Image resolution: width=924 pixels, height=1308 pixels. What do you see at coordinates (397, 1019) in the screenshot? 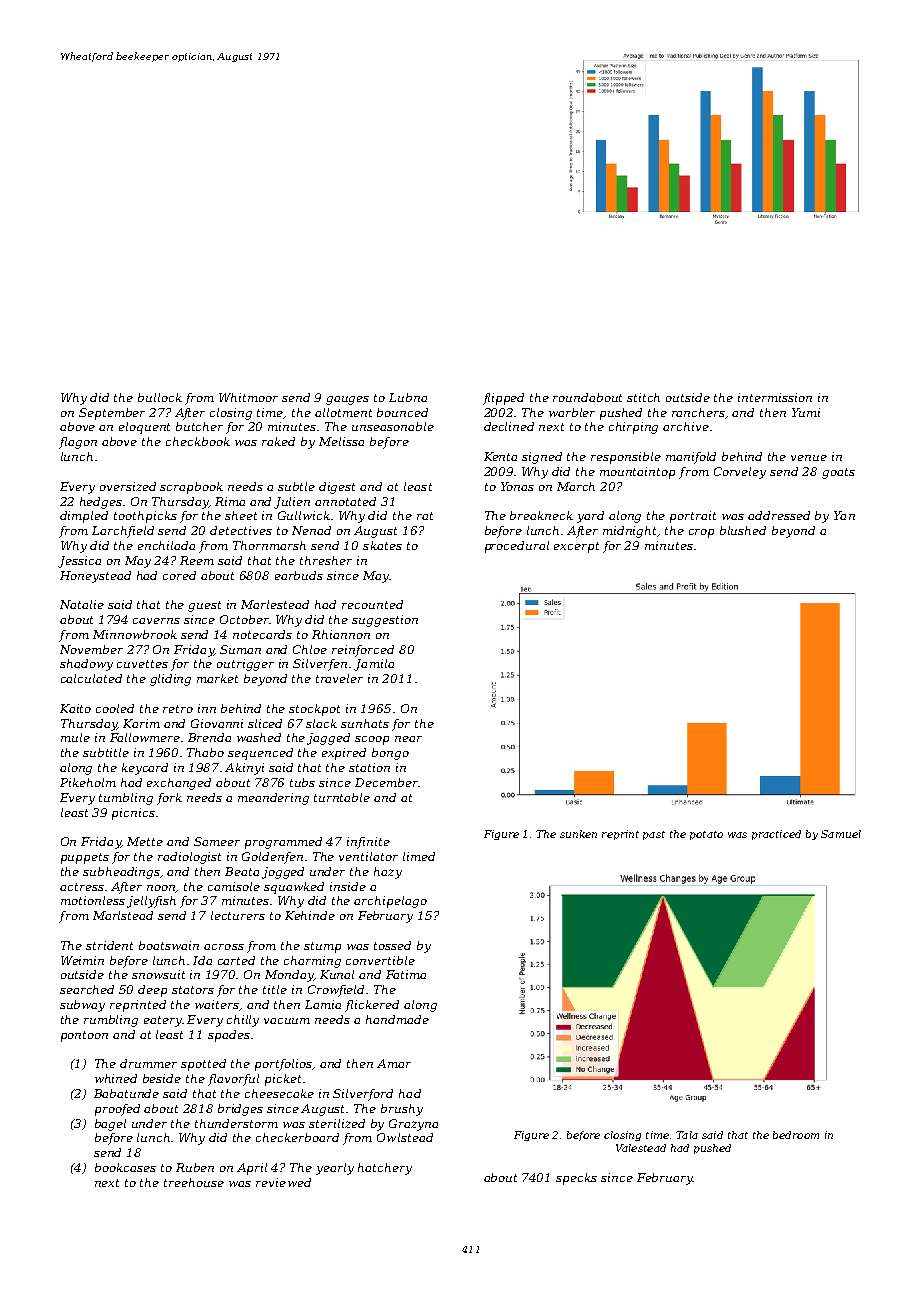
I see `handmade` at bounding box center [397, 1019].
